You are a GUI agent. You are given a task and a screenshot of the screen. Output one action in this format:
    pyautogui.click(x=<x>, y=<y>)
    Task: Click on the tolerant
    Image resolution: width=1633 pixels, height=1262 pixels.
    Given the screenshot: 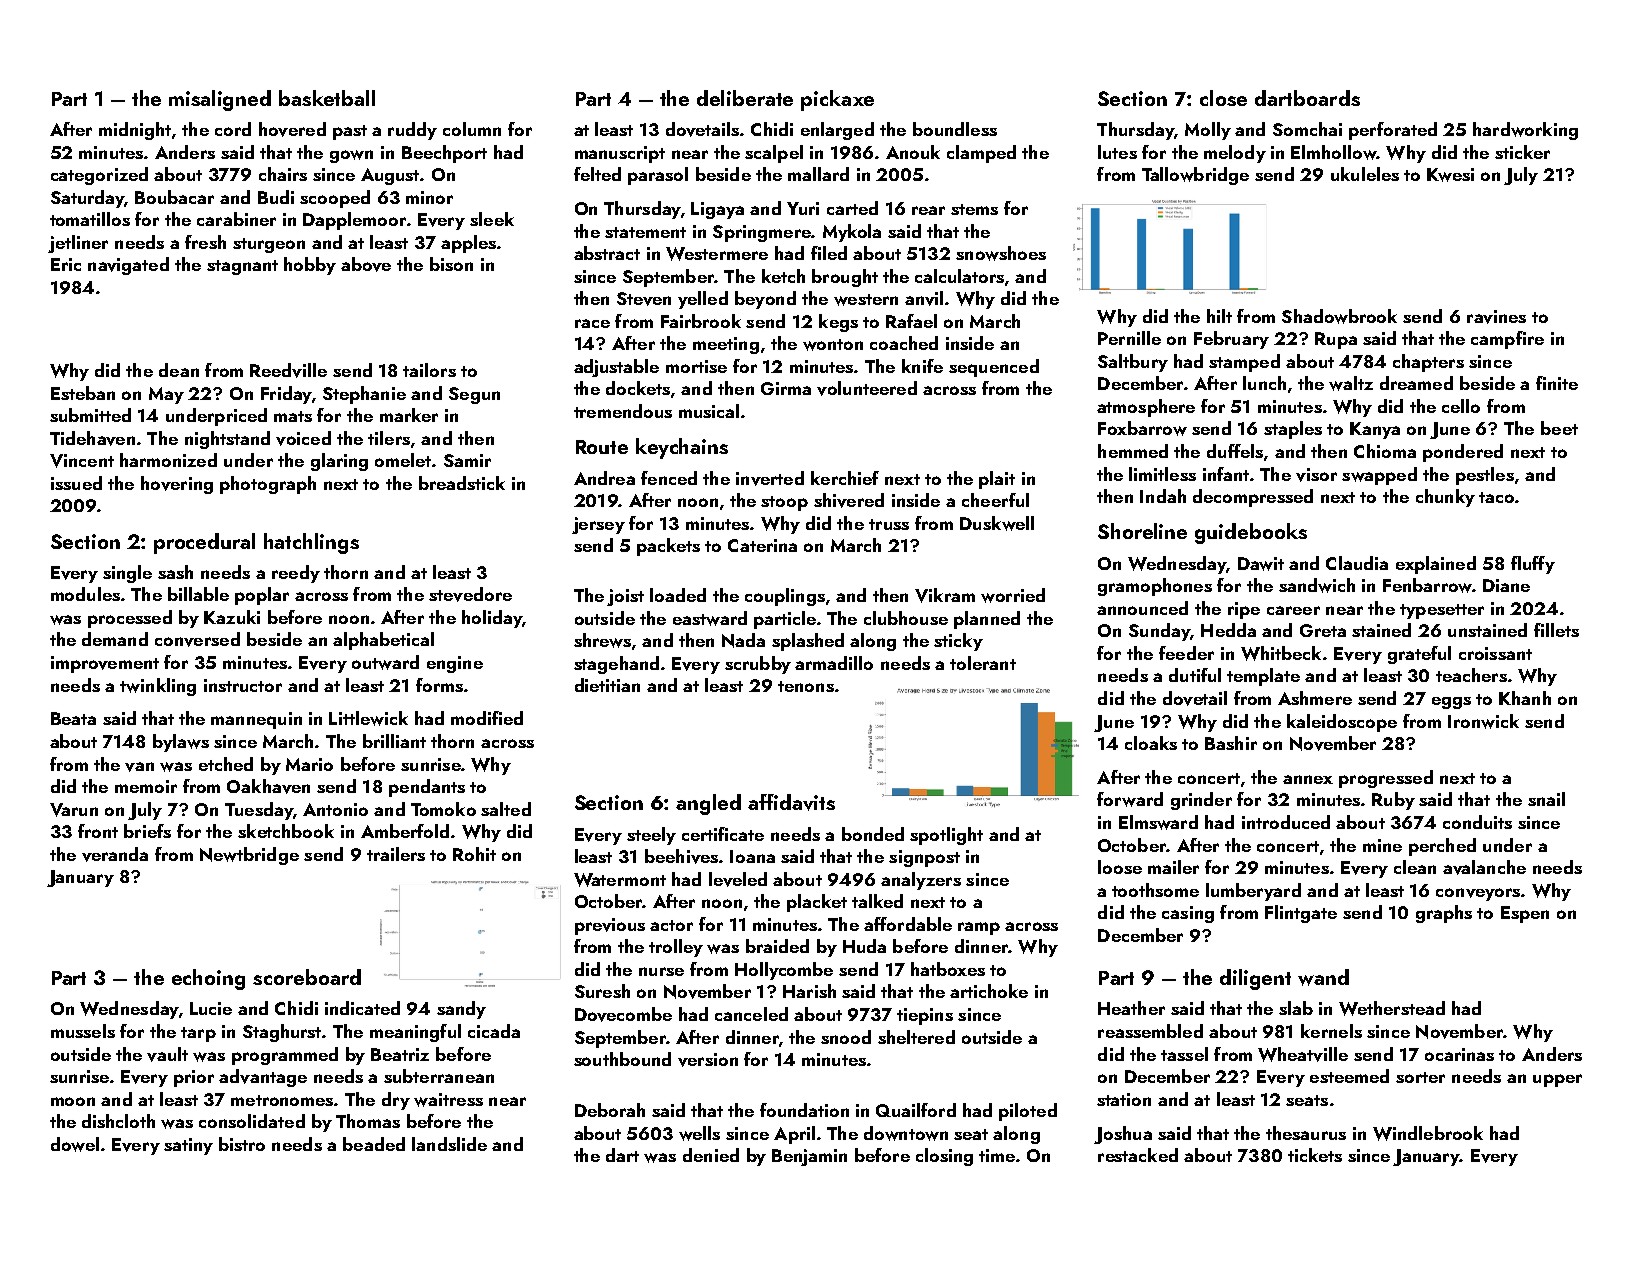 What is the action you would take?
    pyautogui.click(x=983, y=663)
